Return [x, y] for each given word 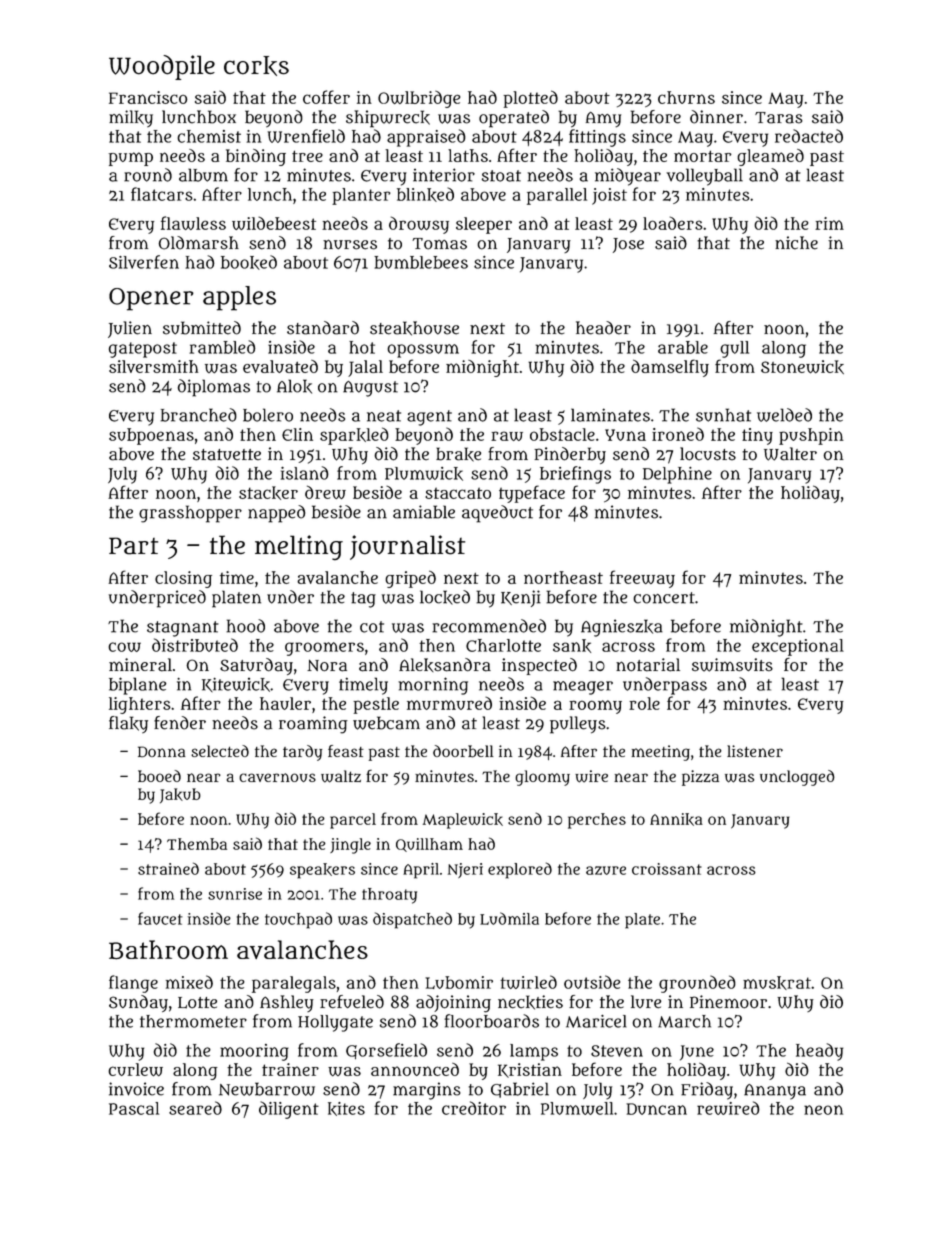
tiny [757, 436]
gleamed [770, 157]
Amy [603, 120]
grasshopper [190, 514]
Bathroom [168, 950]
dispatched [412, 920]
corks [256, 66]
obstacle [562, 434]
